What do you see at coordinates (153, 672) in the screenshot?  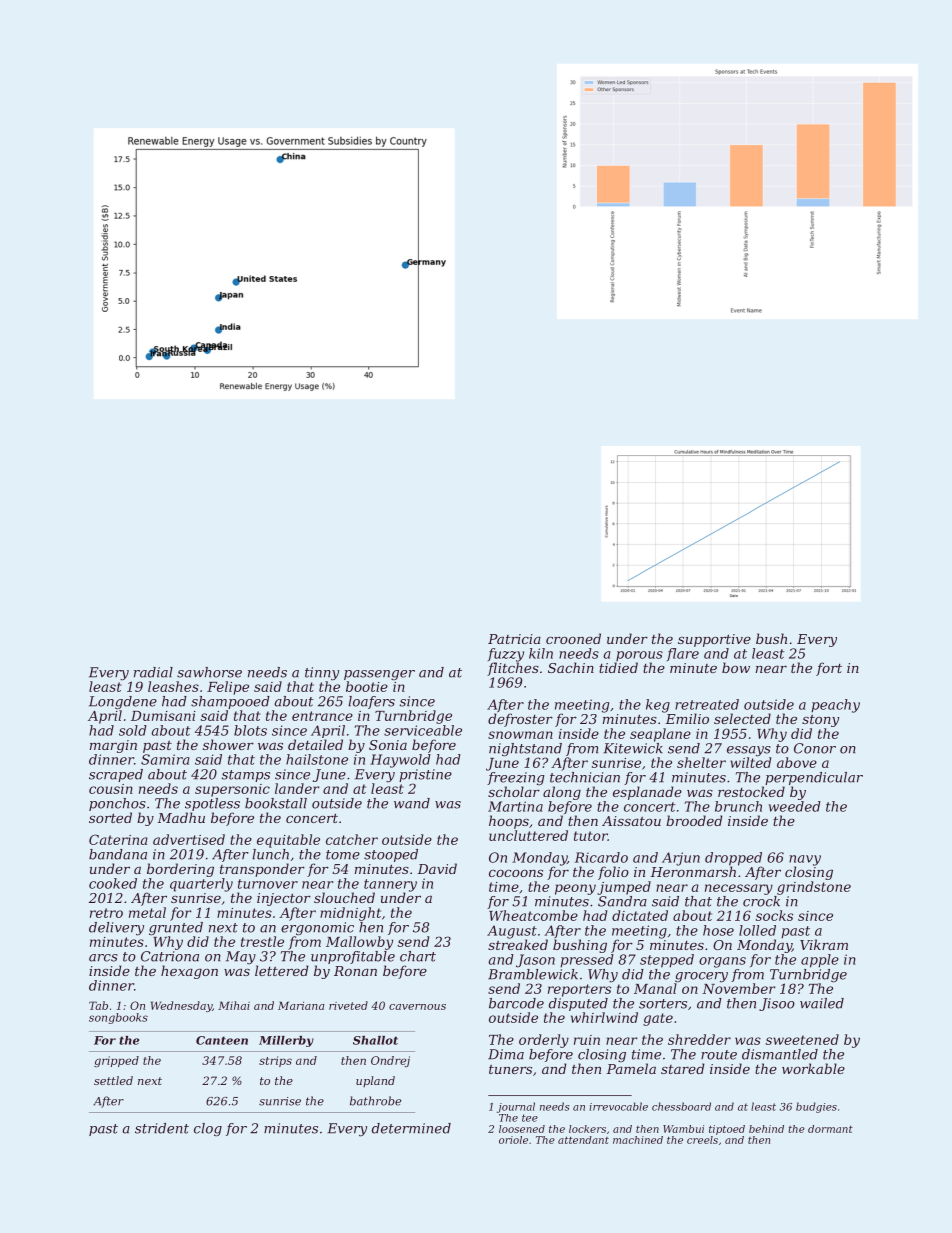 I see `radial` at bounding box center [153, 672].
